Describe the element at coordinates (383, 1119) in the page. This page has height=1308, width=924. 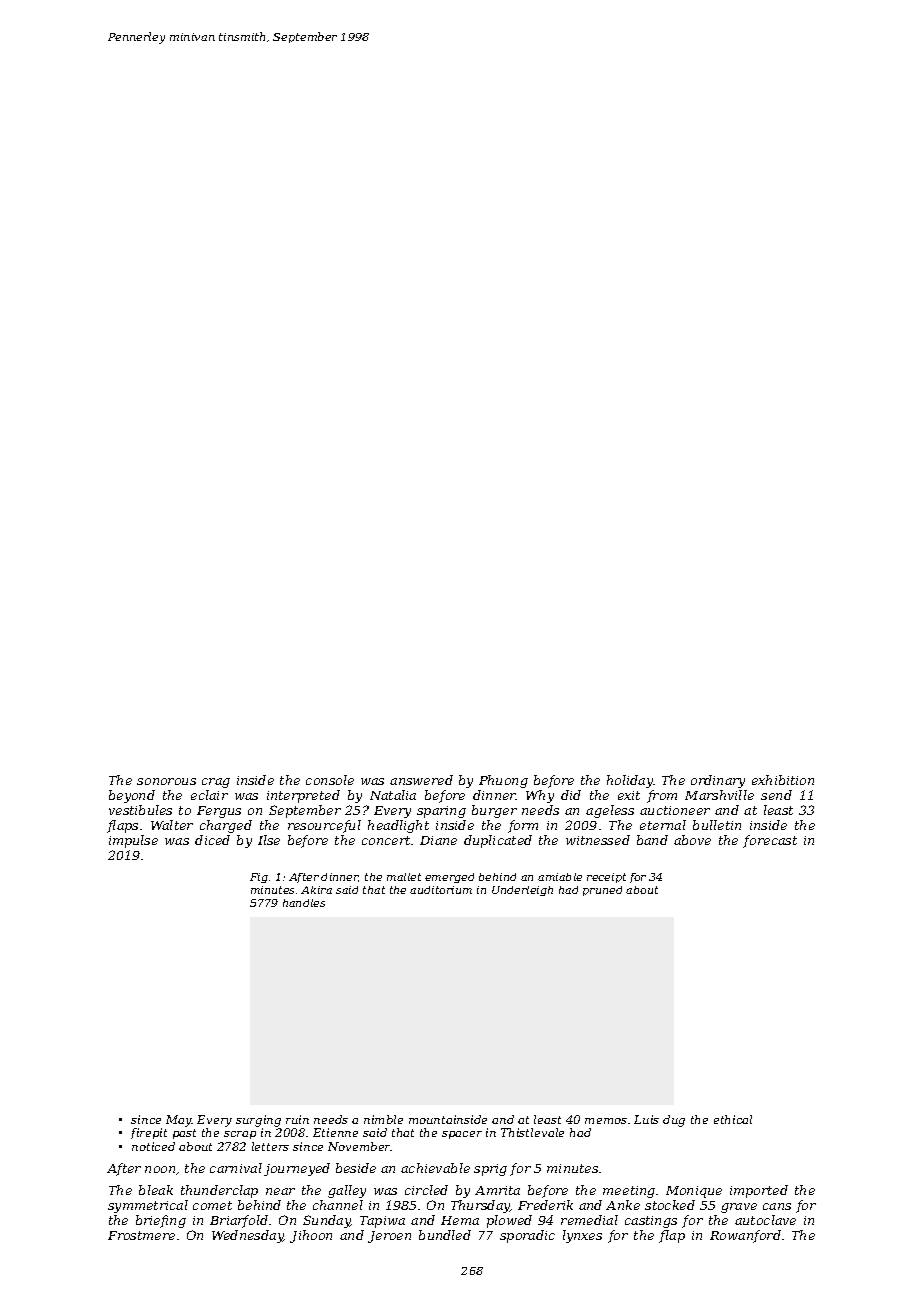
I see `nimble` at that location.
